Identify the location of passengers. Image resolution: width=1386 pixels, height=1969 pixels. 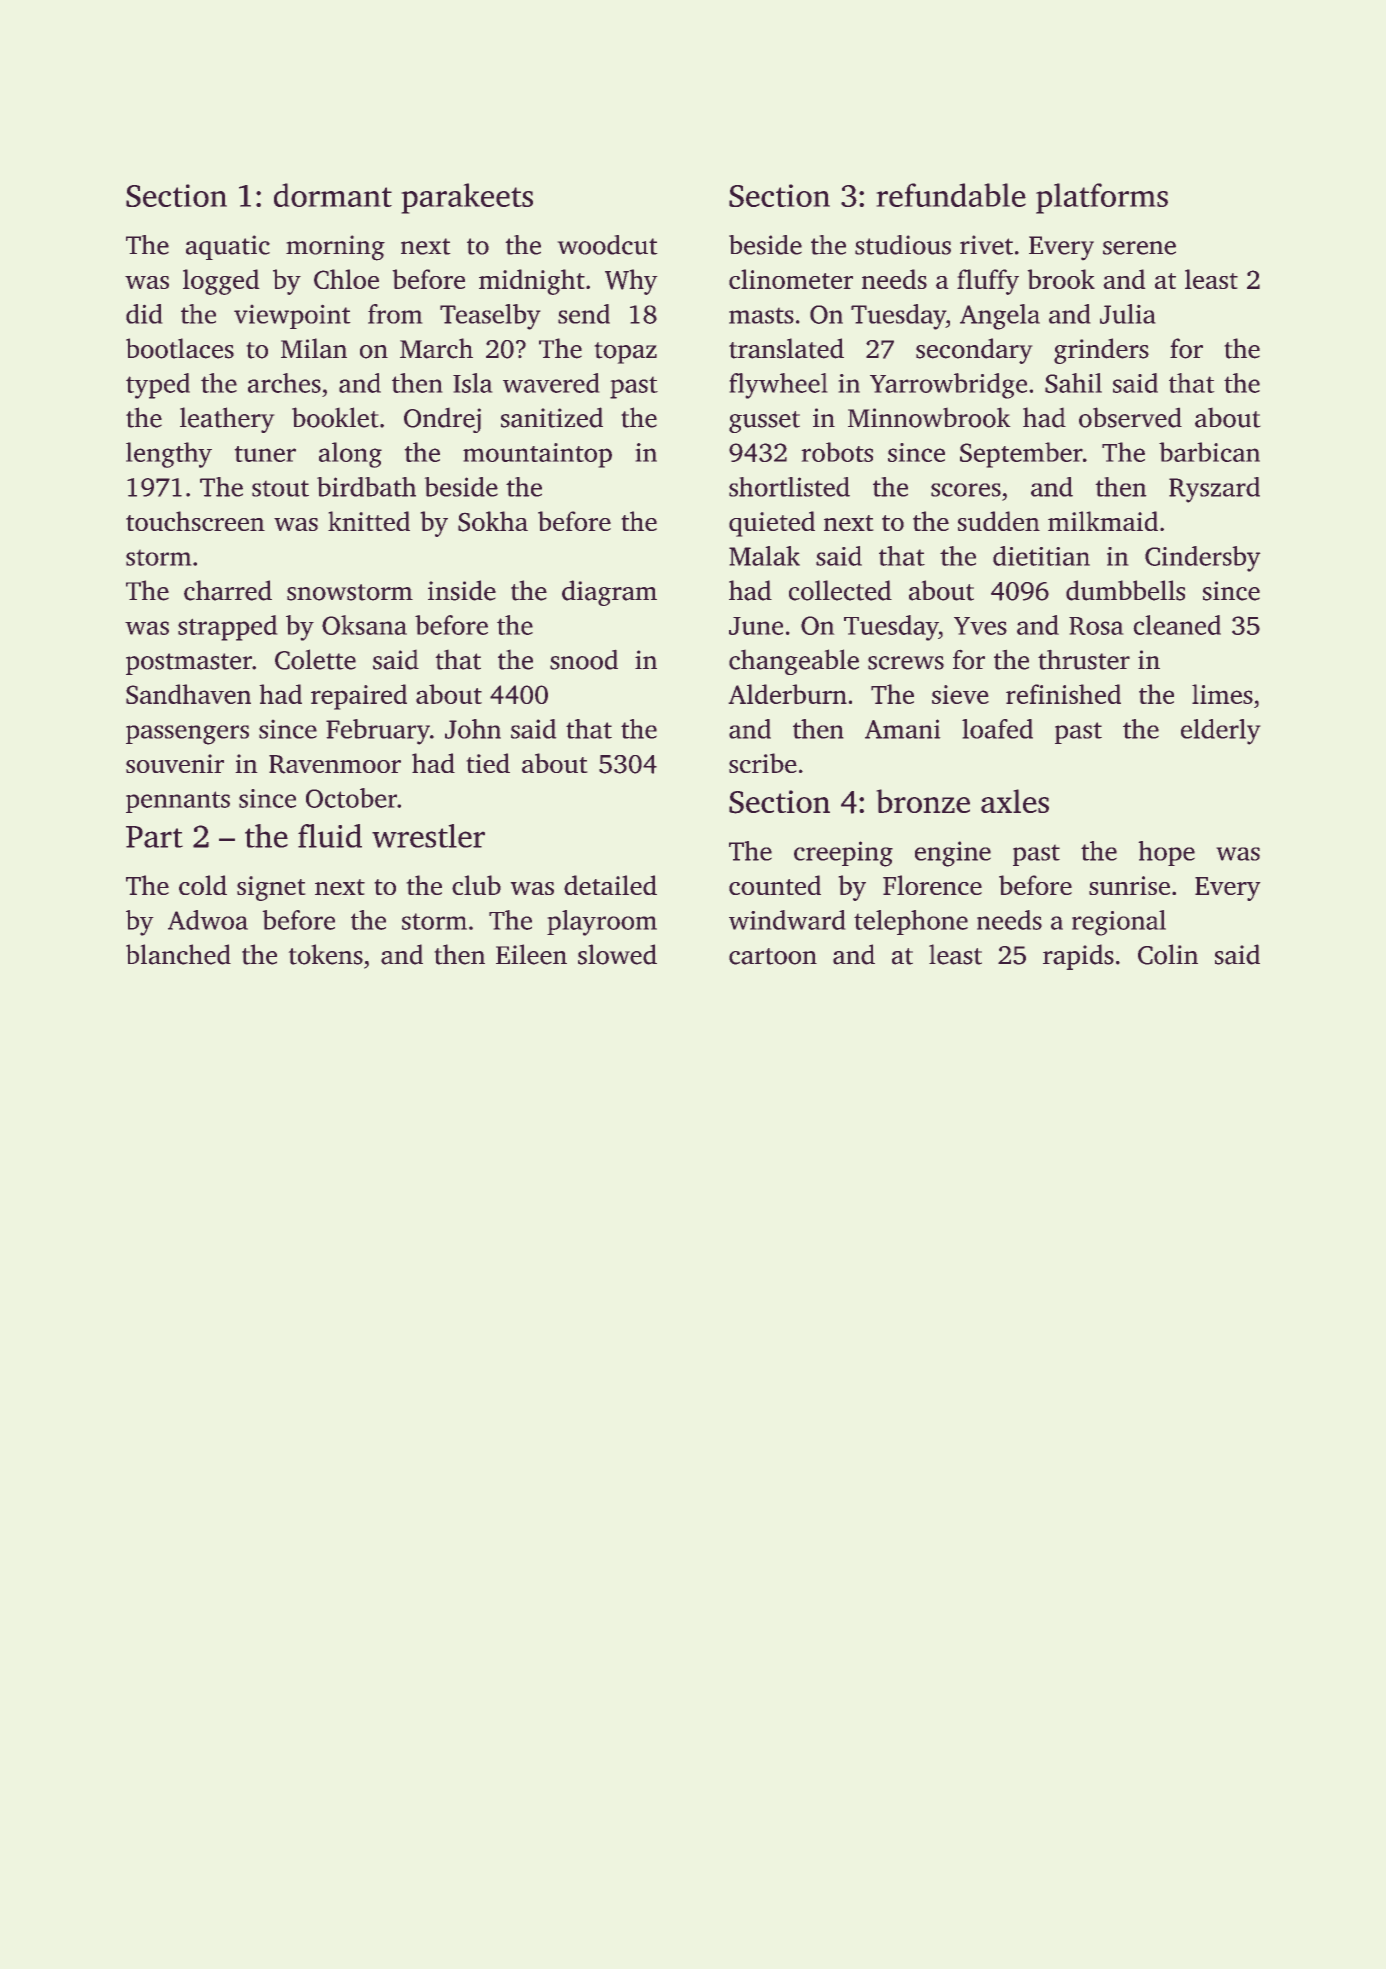
(187, 735).
